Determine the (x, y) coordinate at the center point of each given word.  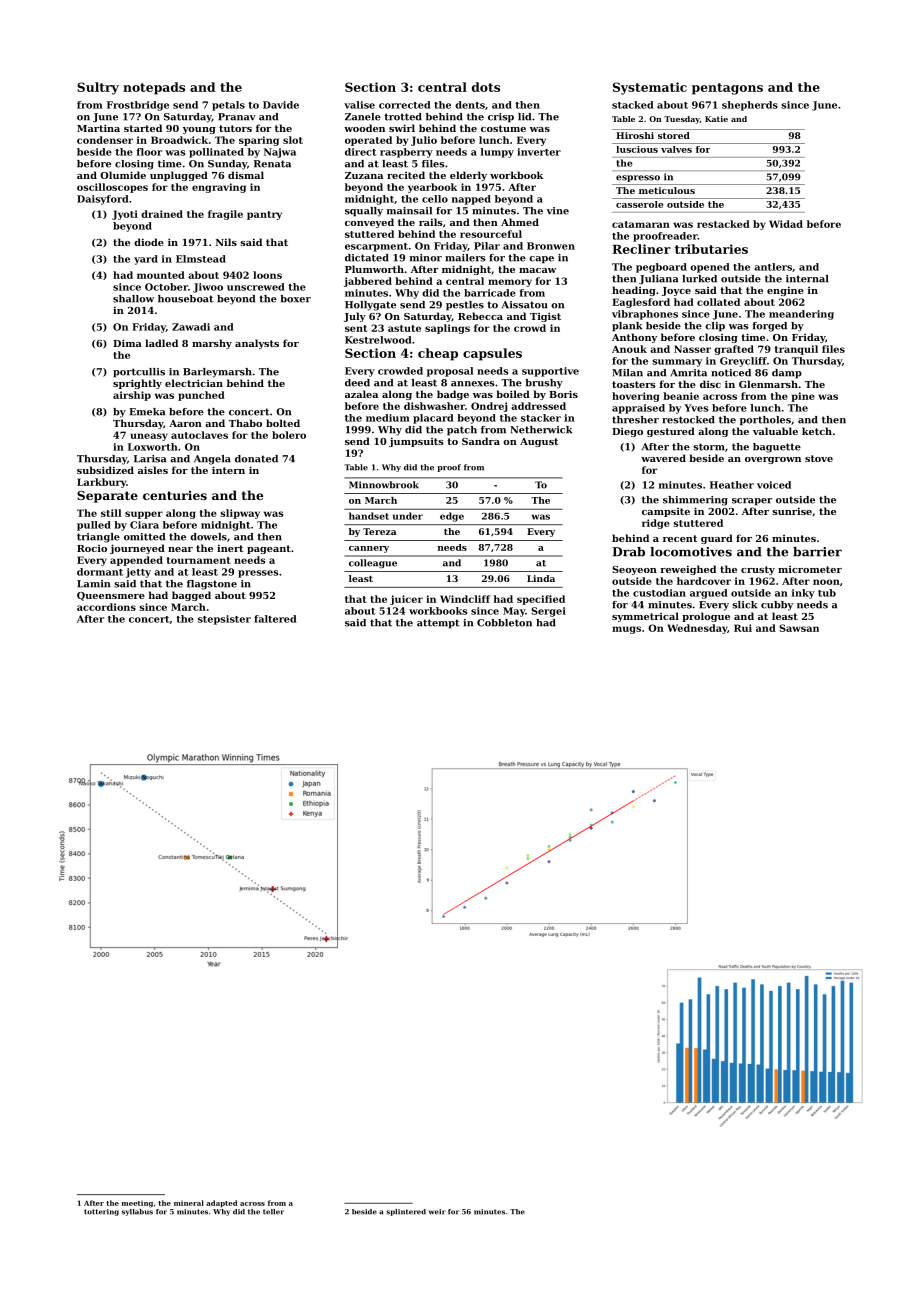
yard (146, 260)
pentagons (727, 89)
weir (437, 1212)
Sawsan (799, 628)
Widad (786, 224)
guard (717, 539)
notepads (154, 88)
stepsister (224, 620)
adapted (221, 1203)
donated (256, 459)
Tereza (379, 531)
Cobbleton (504, 623)
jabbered (368, 282)
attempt (438, 624)
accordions (106, 607)
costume (503, 128)
